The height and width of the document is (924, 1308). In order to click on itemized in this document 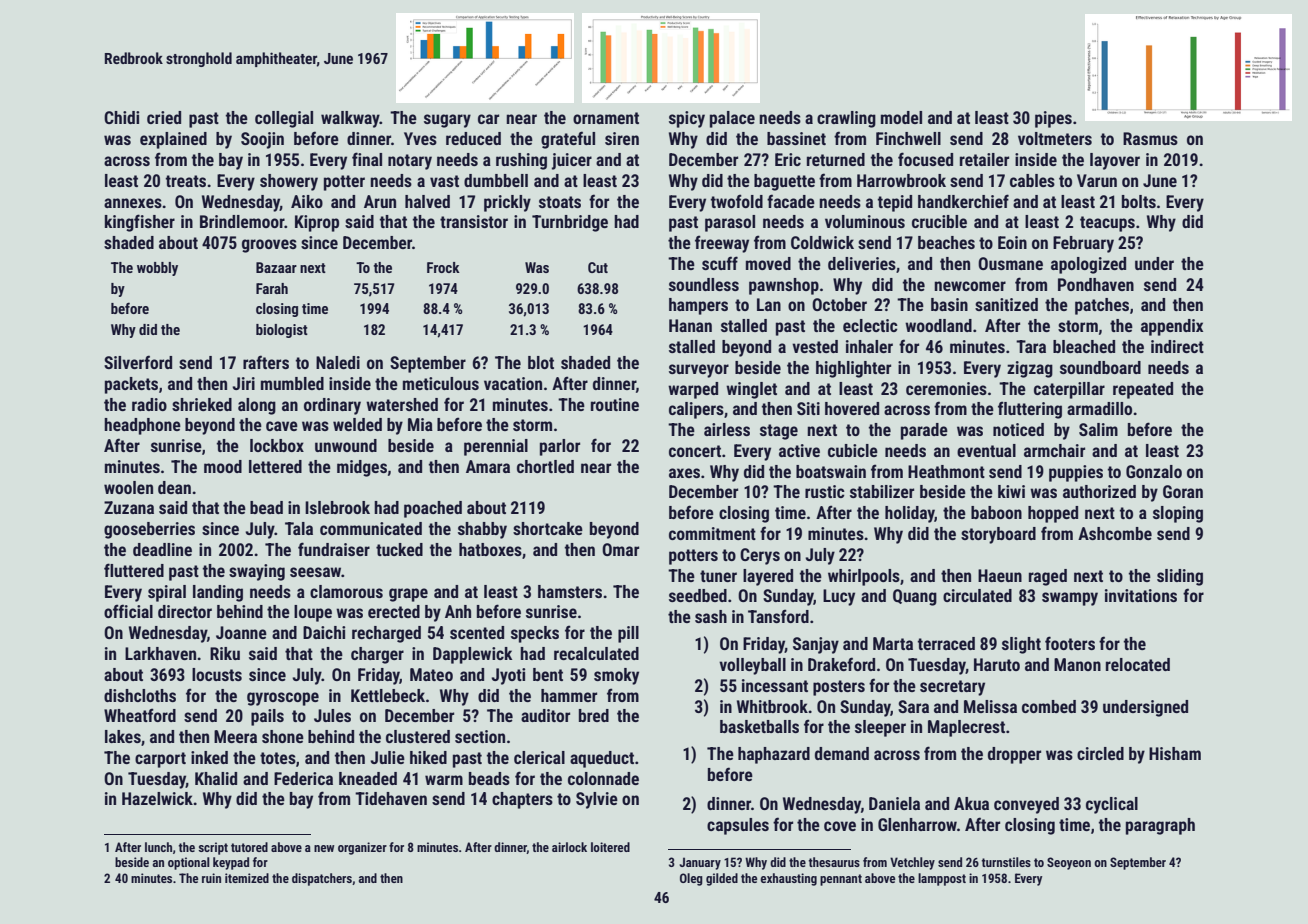, I will do `click(247, 878)`.
